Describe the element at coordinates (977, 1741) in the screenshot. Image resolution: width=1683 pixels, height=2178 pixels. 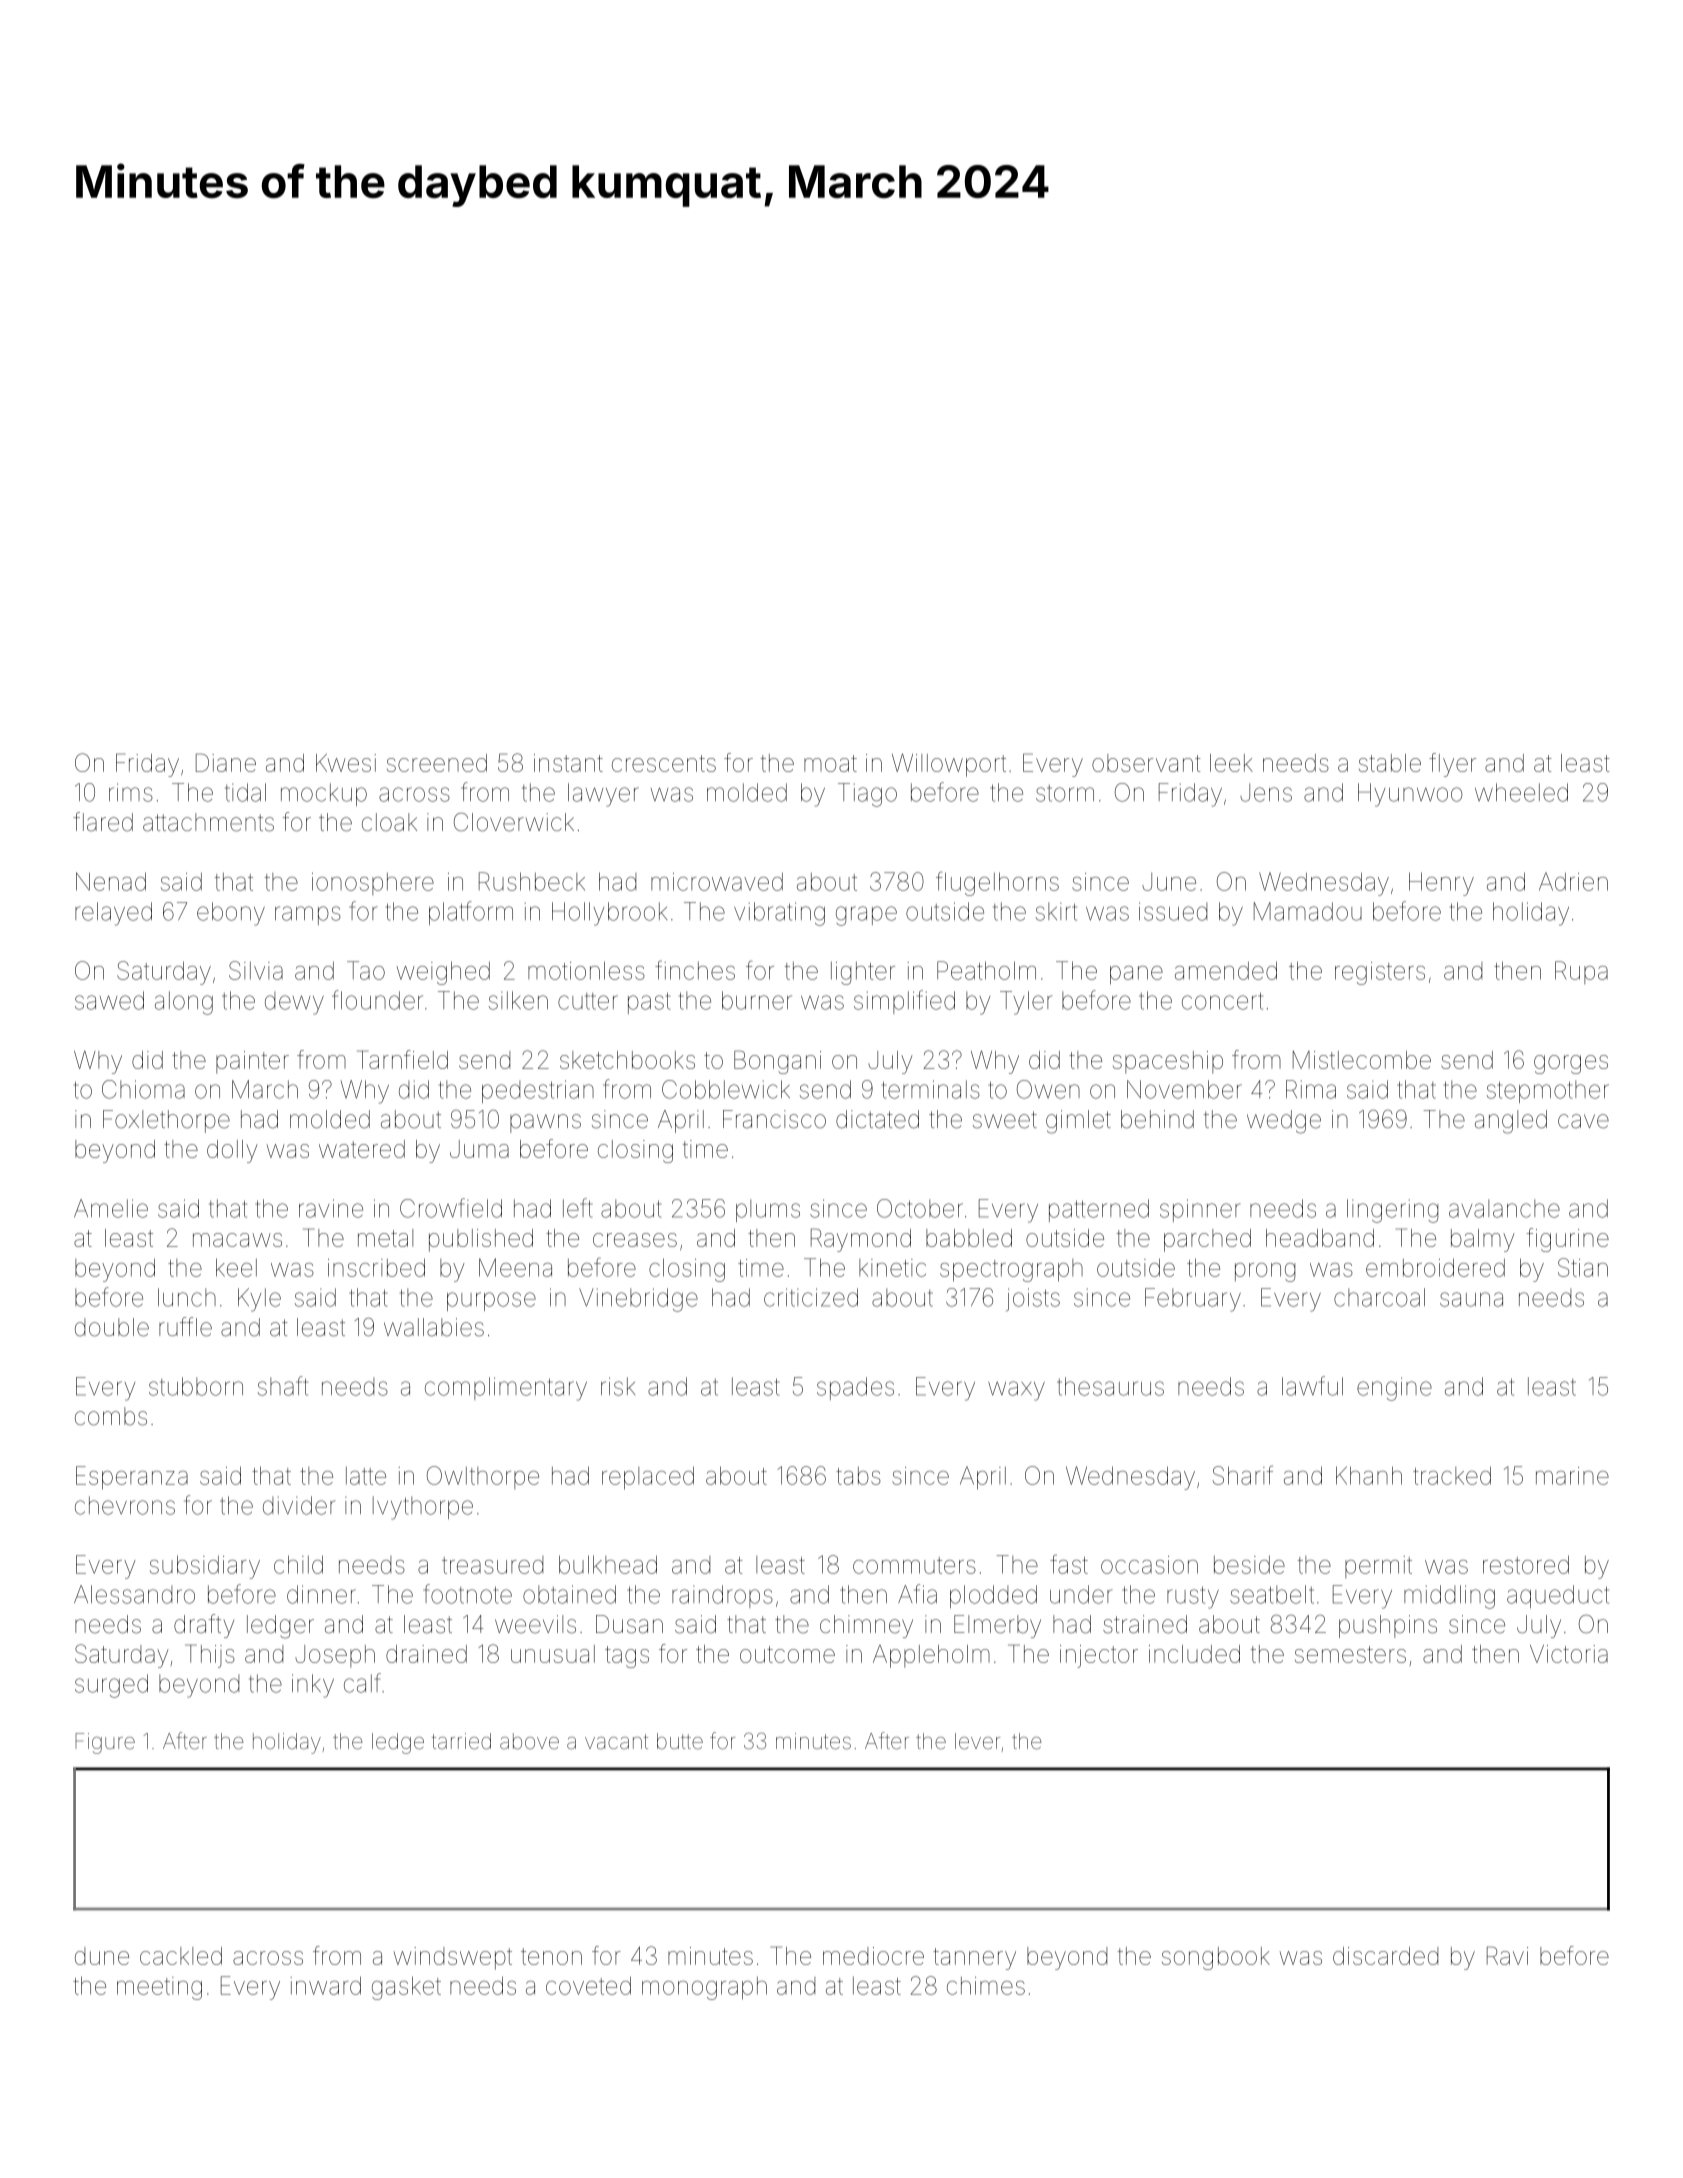
I see `lever` at that location.
